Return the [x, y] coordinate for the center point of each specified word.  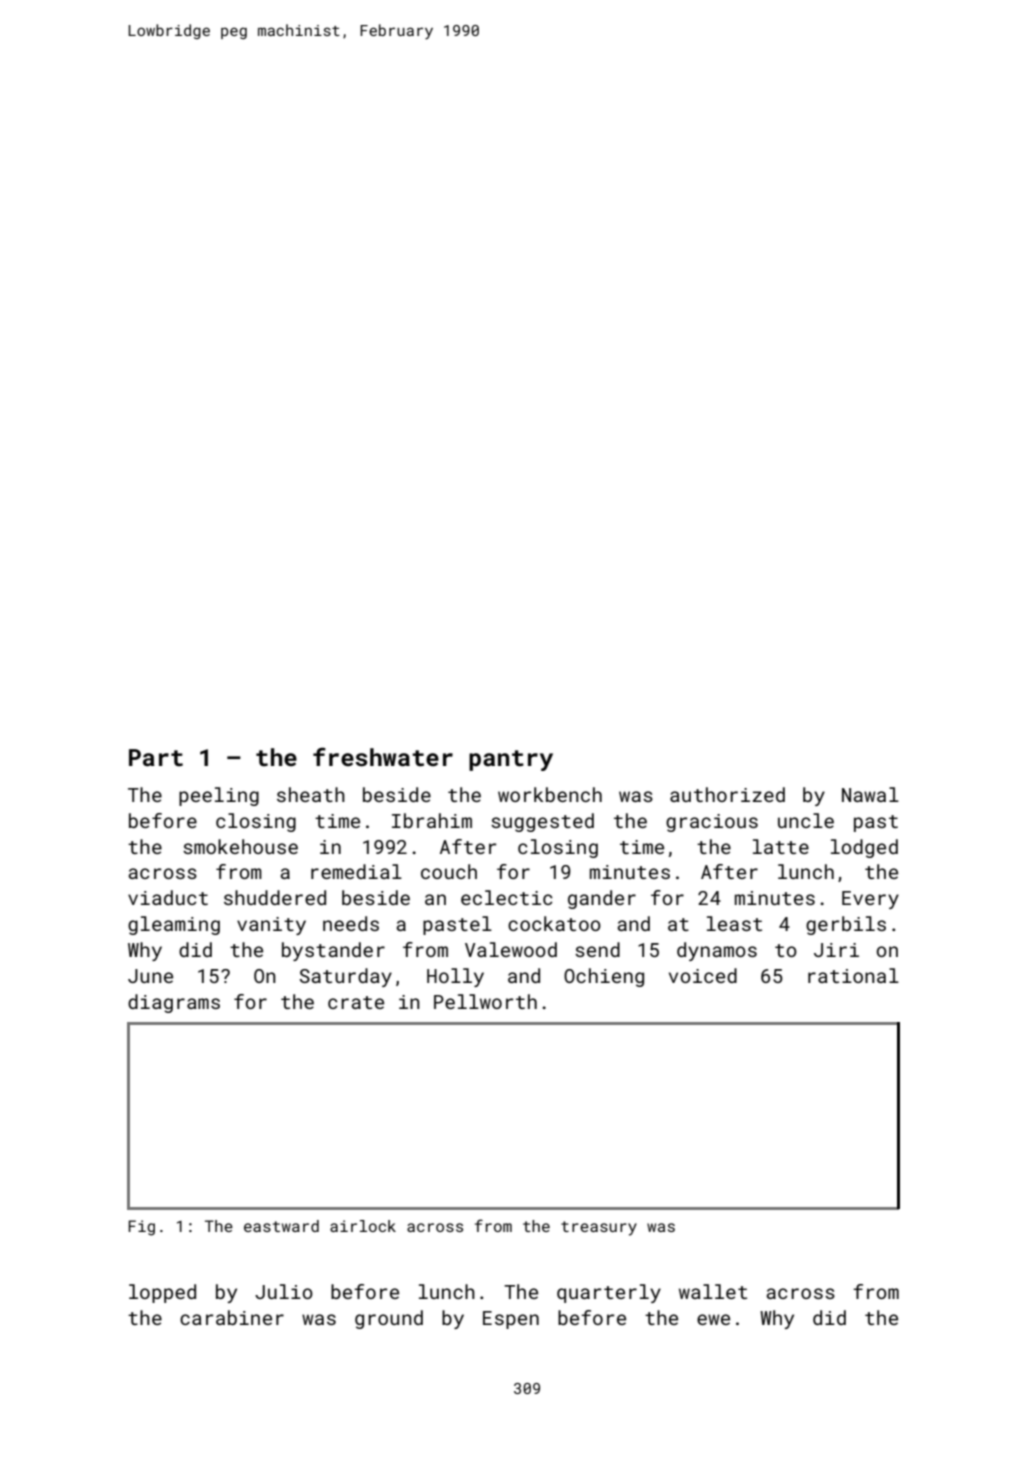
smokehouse [240, 846]
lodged [864, 848]
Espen [511, 1320]
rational [853, 975]
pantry [511, 760]
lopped [162, 1293]
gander [602, 899]
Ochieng [604, 977]
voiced [703, 975]
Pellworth [485, 1001]
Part [156, 757]
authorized [727, 794]
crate [356, 1002]
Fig [141, 1228]
